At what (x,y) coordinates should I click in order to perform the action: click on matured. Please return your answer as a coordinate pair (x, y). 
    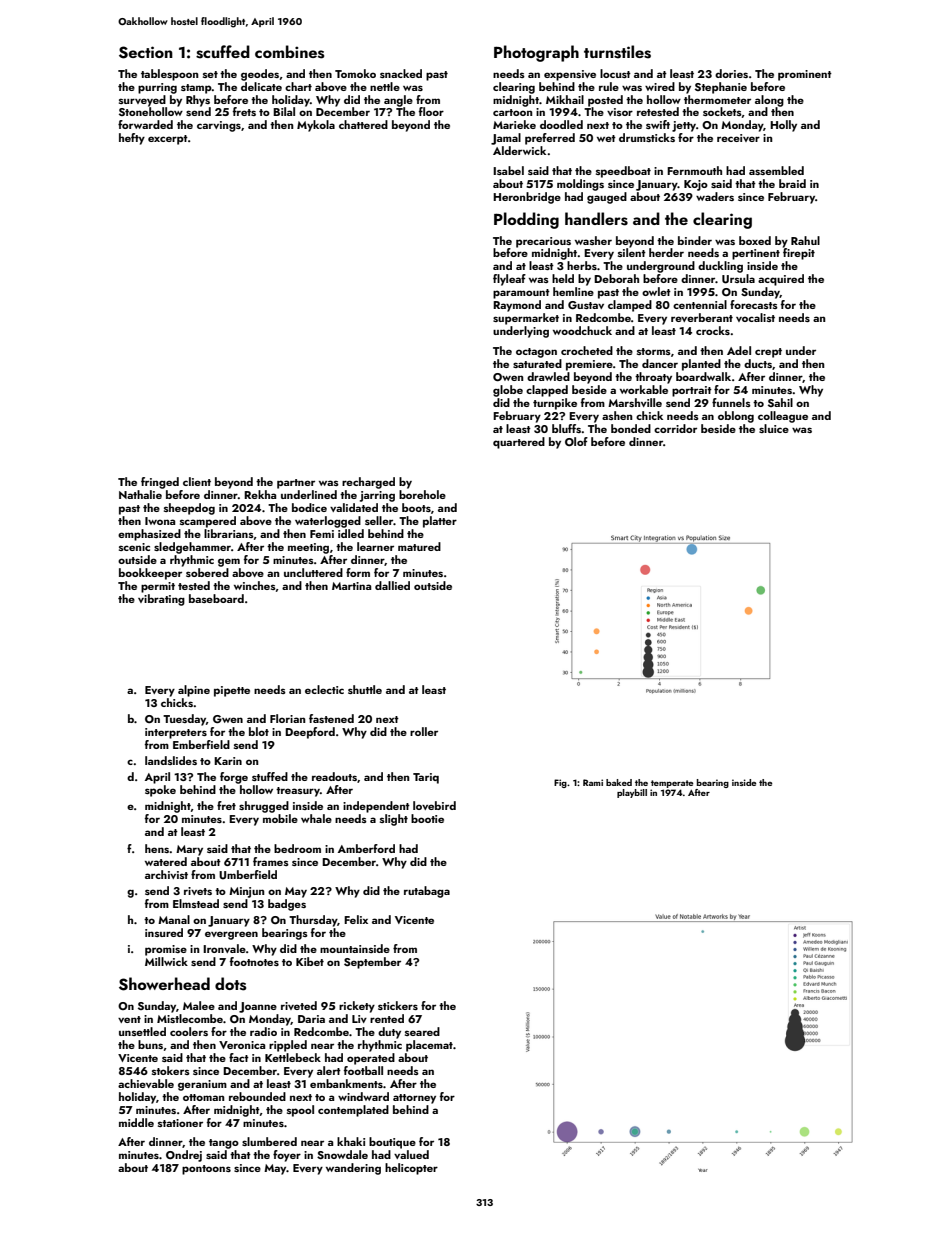
    Looking at the image, I should click on (419, 546).
